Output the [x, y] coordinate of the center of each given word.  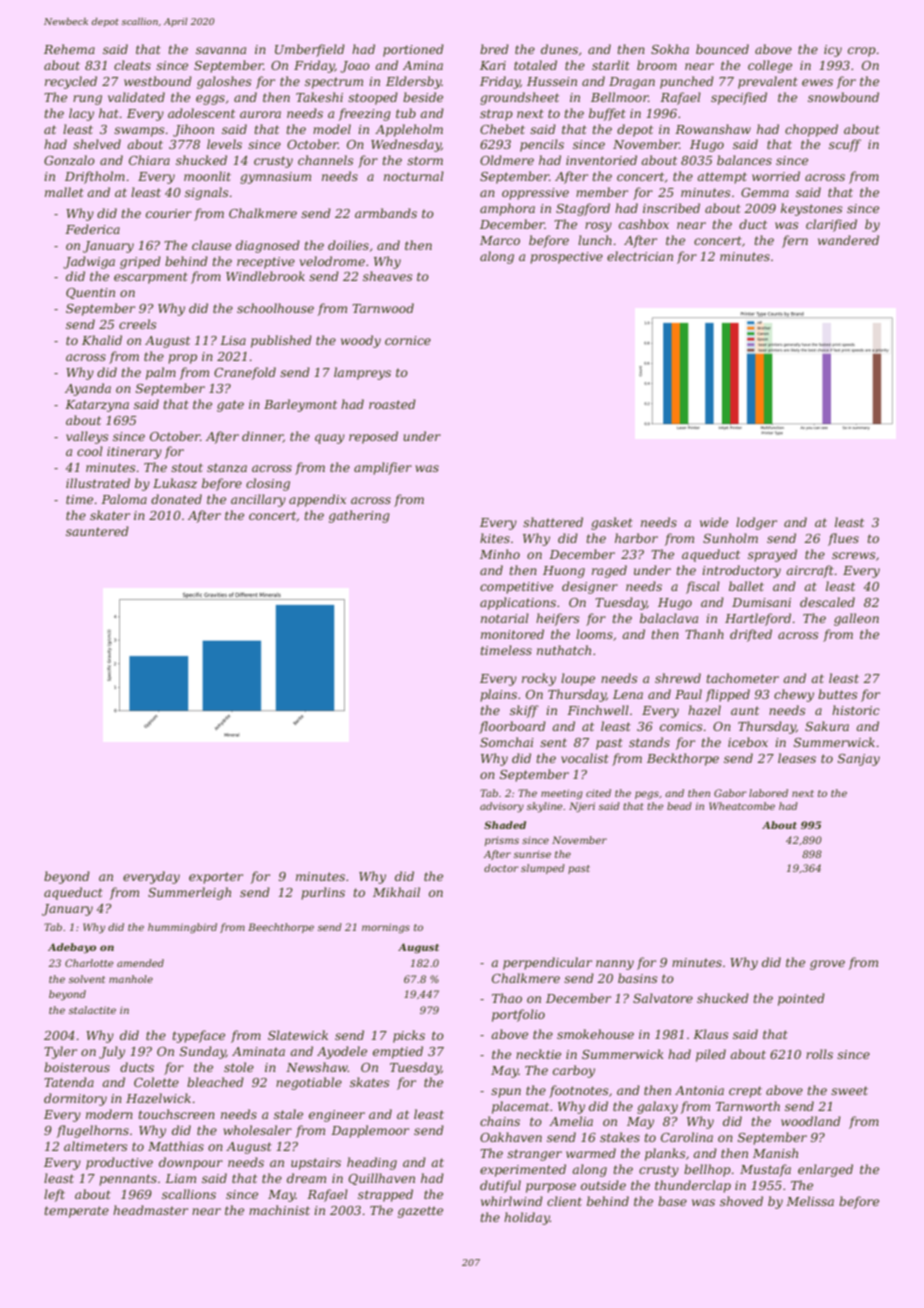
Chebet [502, 129]
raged [609, 571]
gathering [359, 516]
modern [109, 1114]
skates [370, 1082]
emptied [398, 1052]
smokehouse [595, 1034]
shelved [97, 144]
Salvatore [663, 998]
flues [843, 539]
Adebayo [72, 948]
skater [110, 515]
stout [187, 467]
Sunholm [730, 538]
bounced [722, 49]
